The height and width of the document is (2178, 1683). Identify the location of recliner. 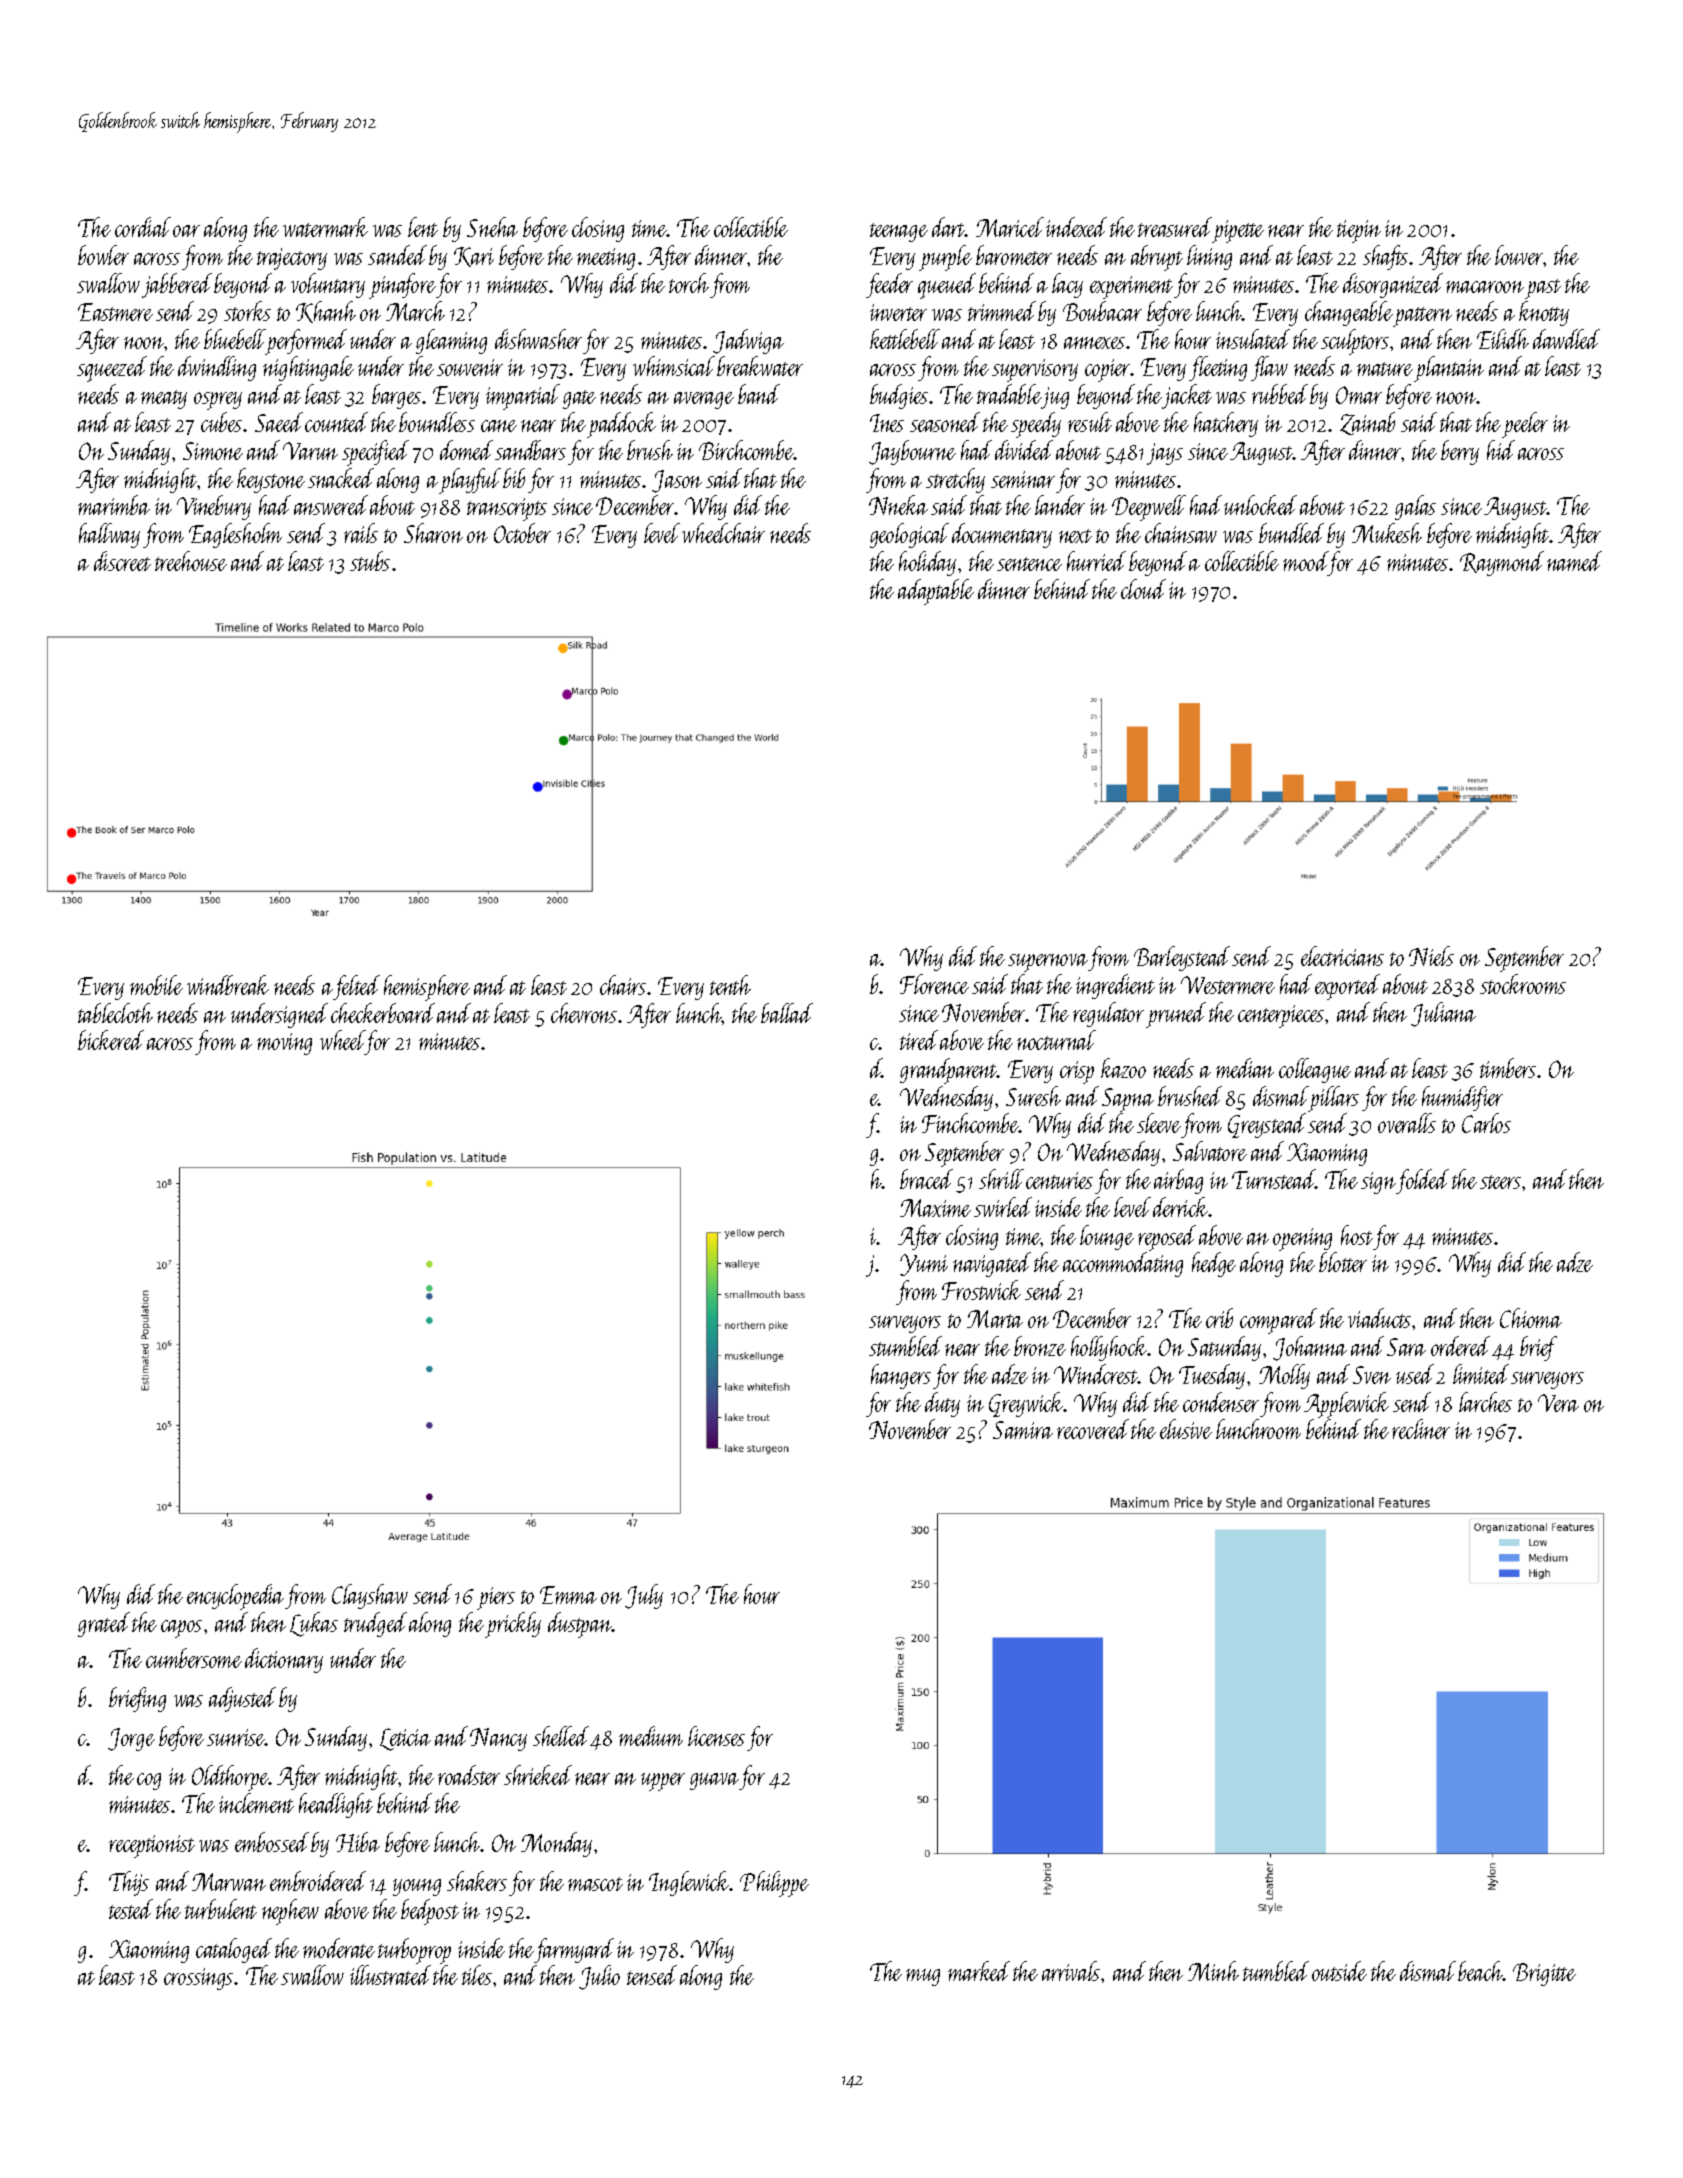
(1421, 1429).
